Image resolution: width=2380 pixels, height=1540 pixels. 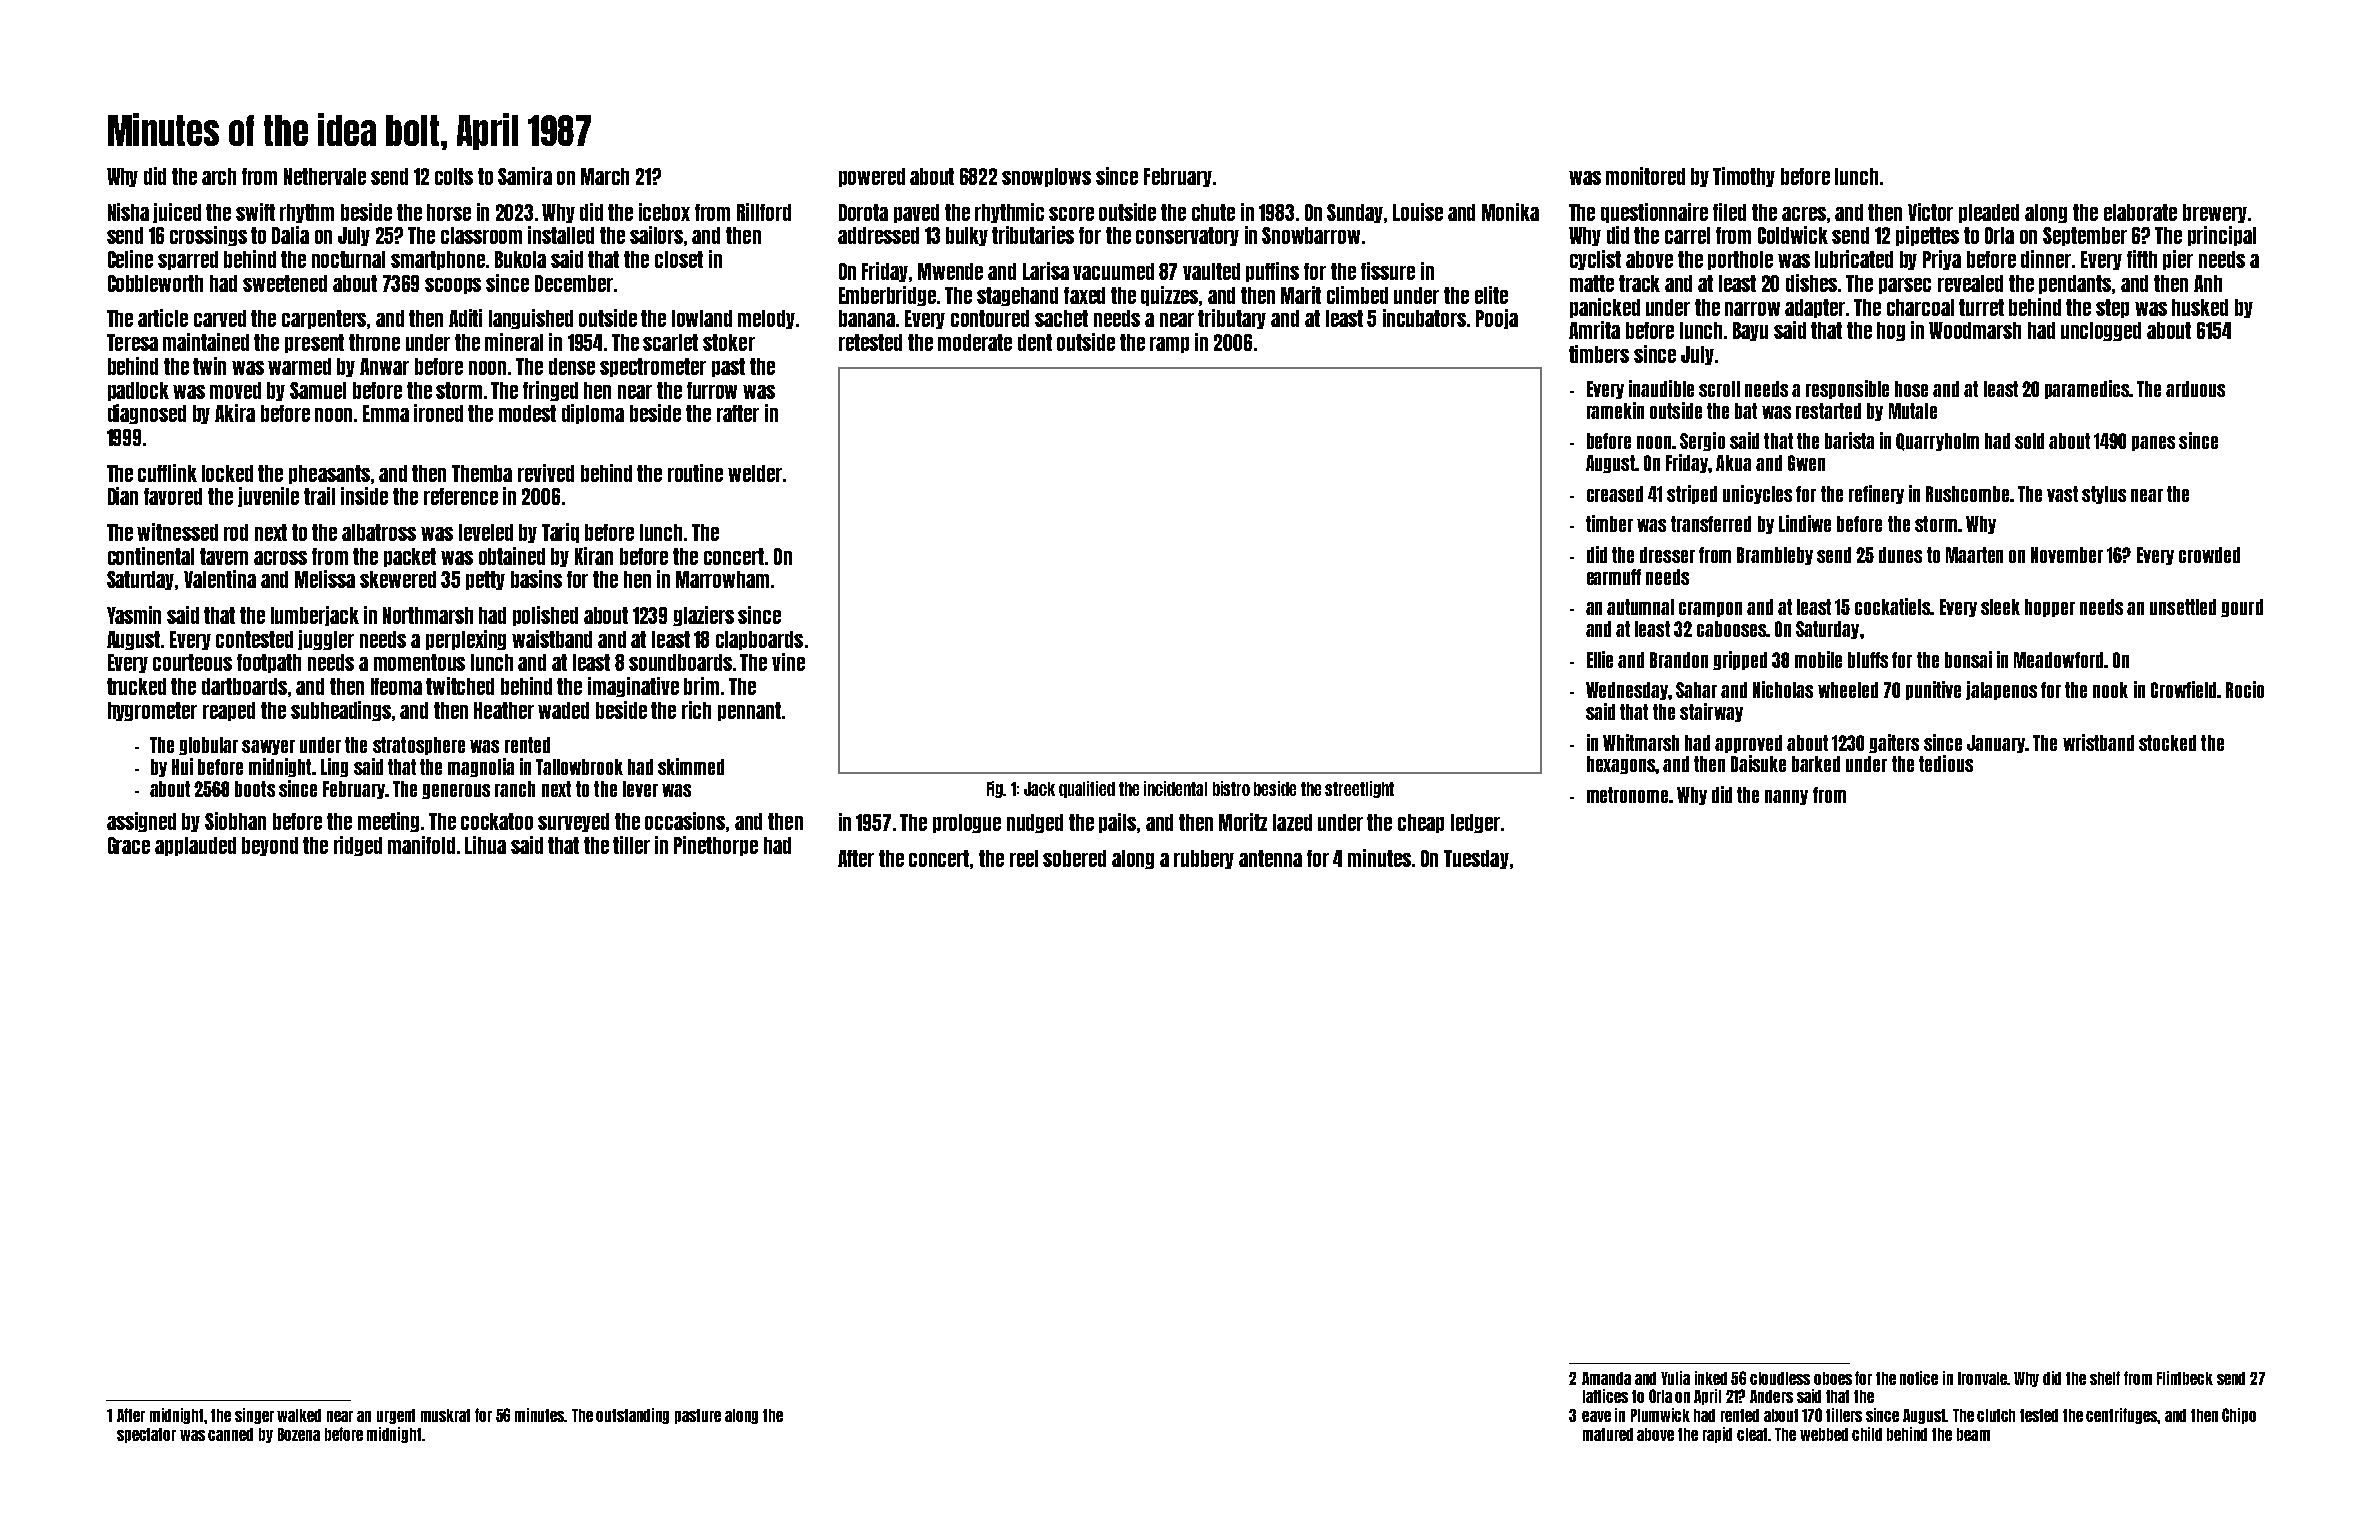 I want to click on Pinethorpe, so click(x=716, y=846).
